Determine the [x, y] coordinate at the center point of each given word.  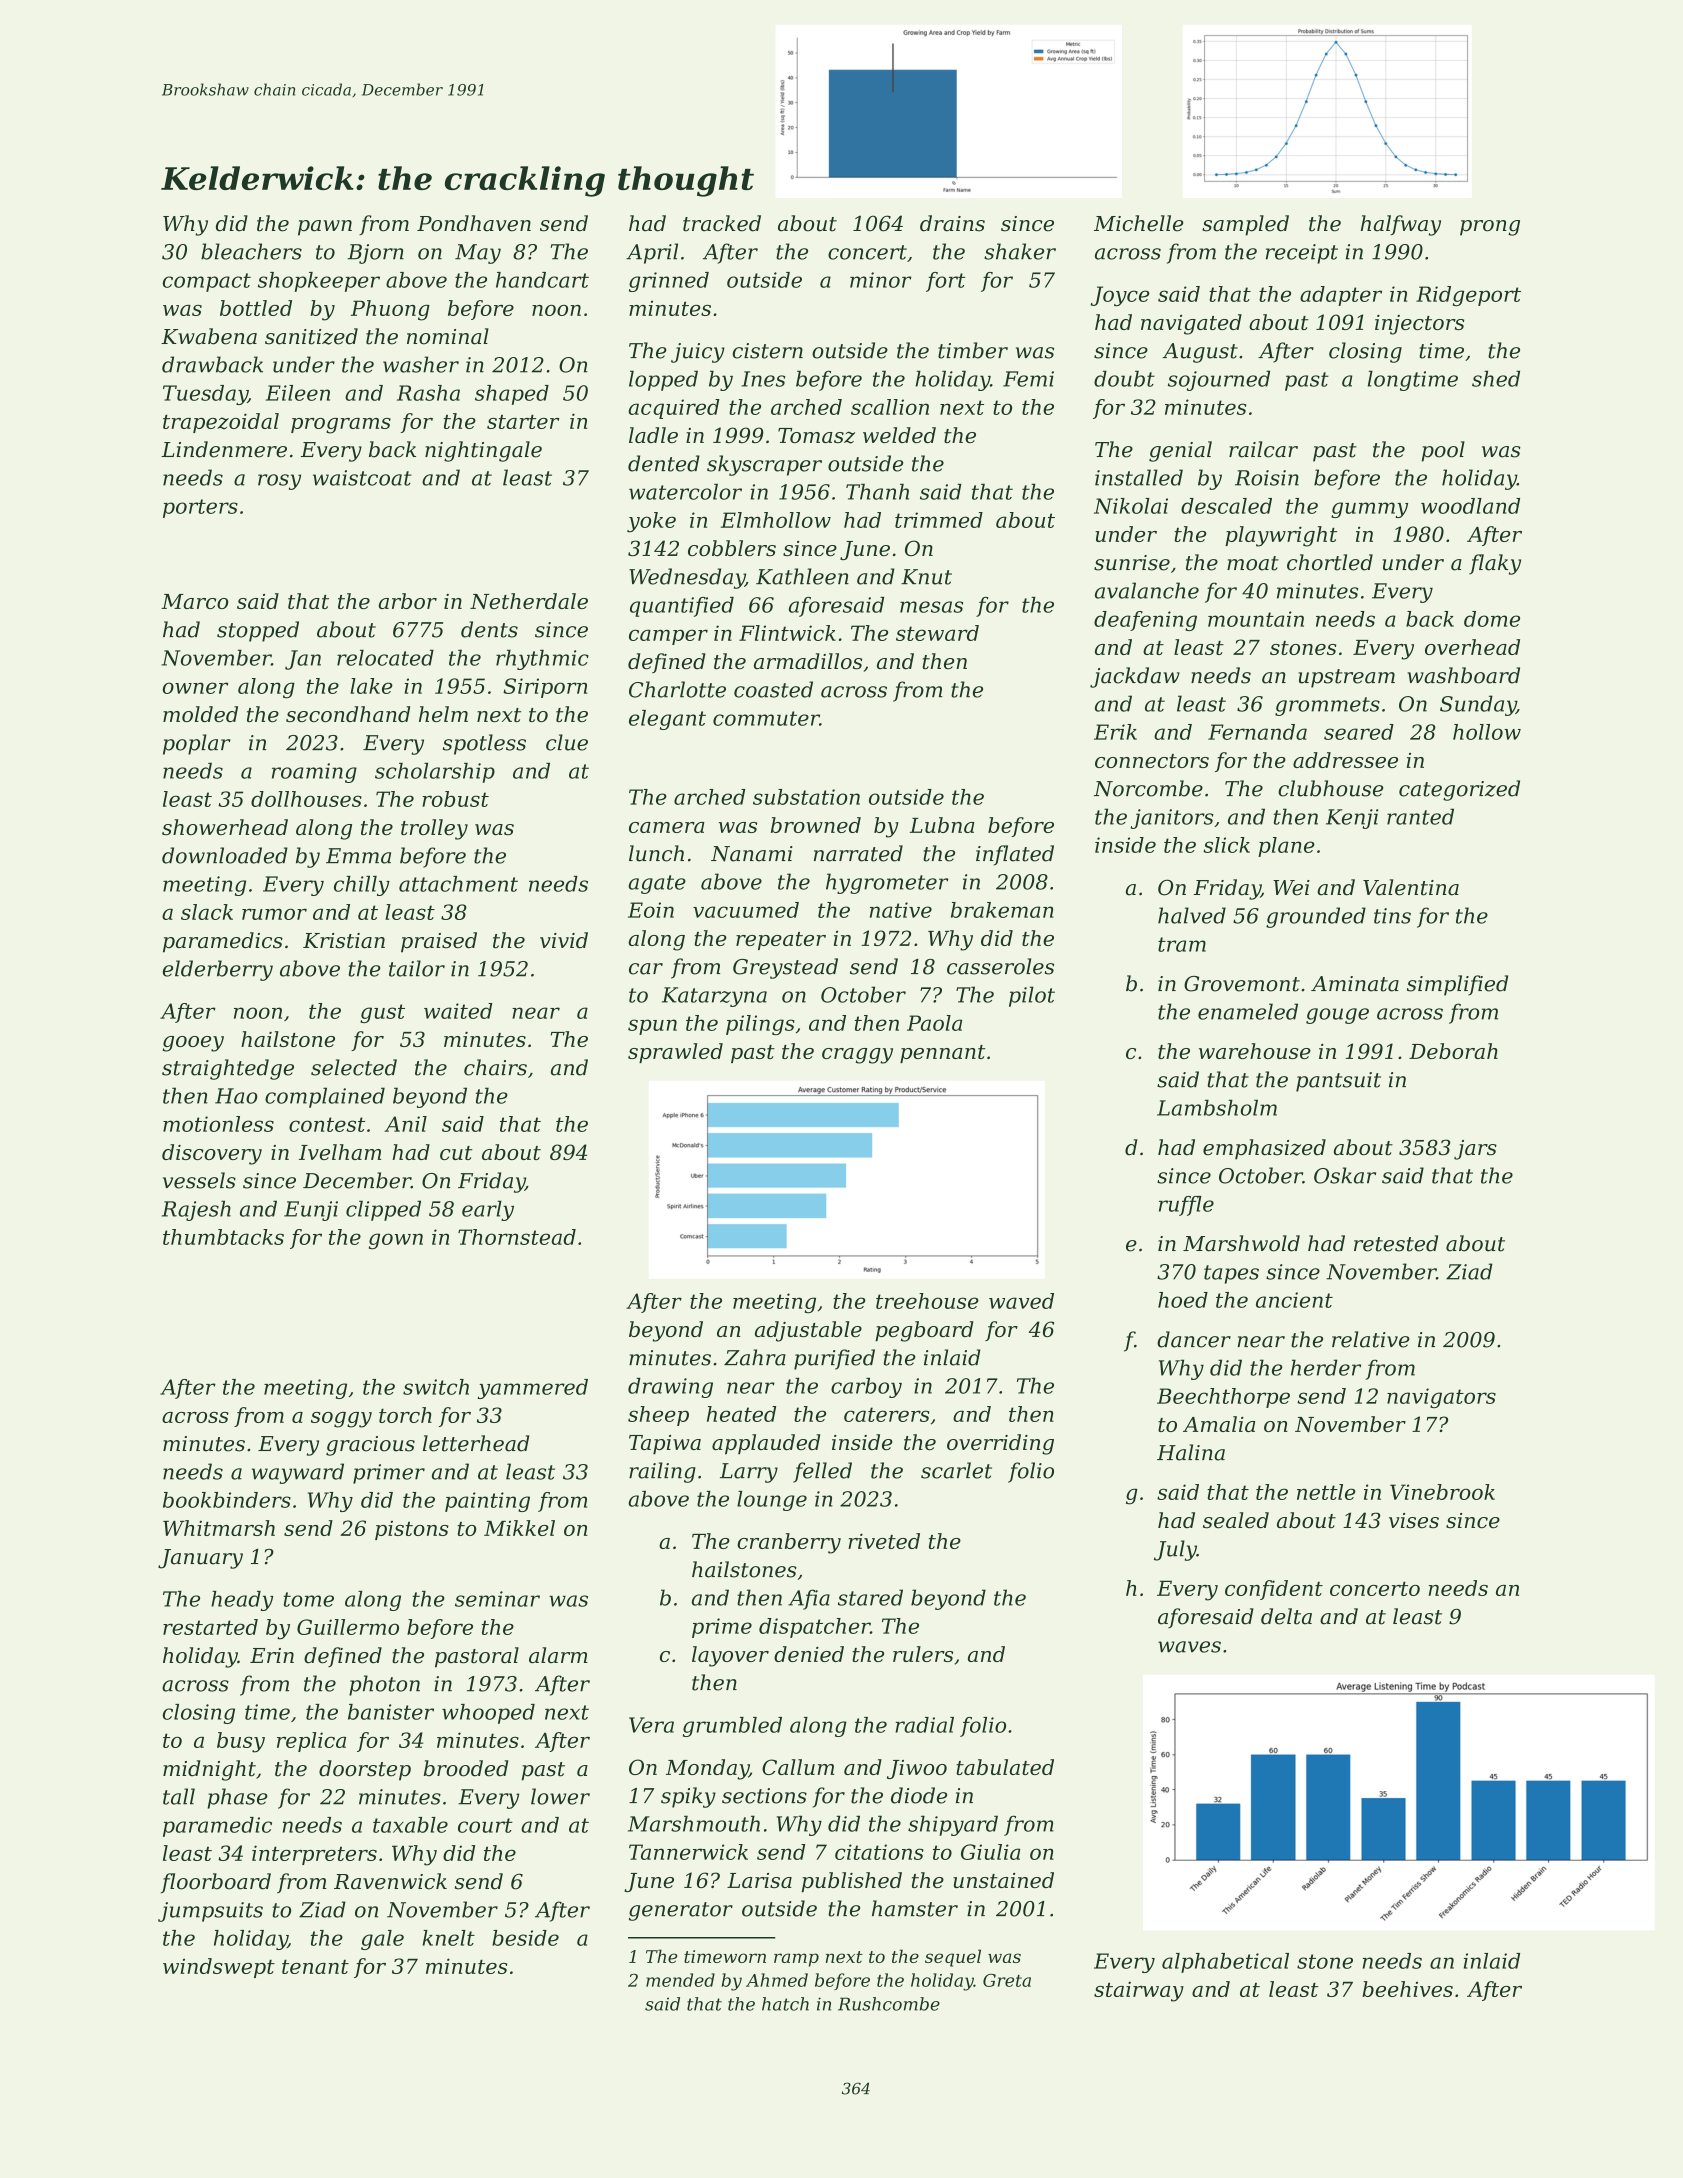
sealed [1236, 1520]
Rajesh [196, 1210]
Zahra [755, 1357]
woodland [1470, 506]
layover [730, 1656]
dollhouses [306, 799]
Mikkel [519, 1528]
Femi [1028, 379]
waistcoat [362, 478]
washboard [1464, 675]
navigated [1191, 324]
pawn [325, 228]
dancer [1194, 1339]
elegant [667, 720]
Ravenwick [390, 1881]
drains [952, 223]
